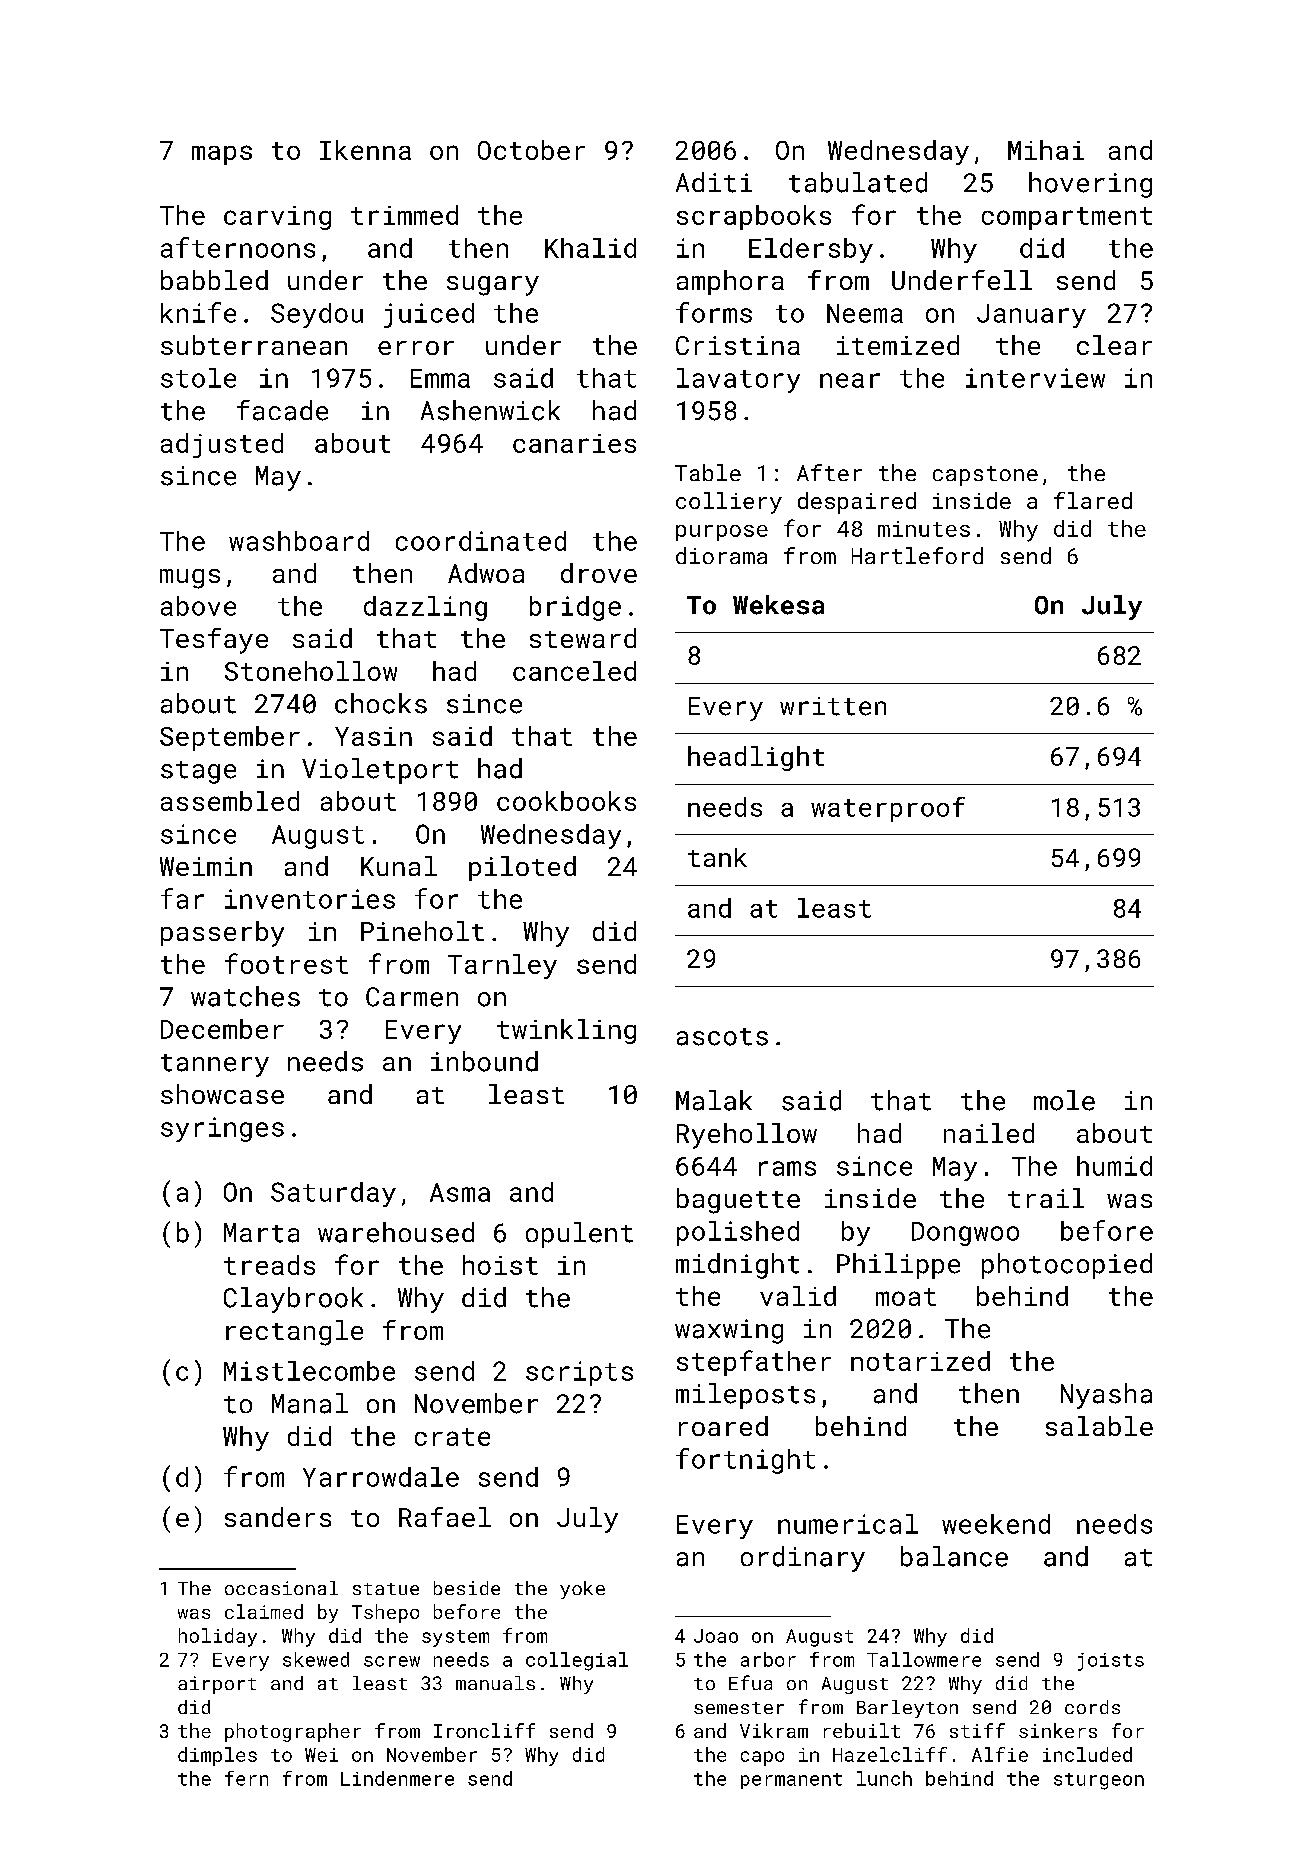  What do you see at coordinates (484, 1730) in the screenshot?
I see `Ironcliff` at bounding box center [484, 1730].
